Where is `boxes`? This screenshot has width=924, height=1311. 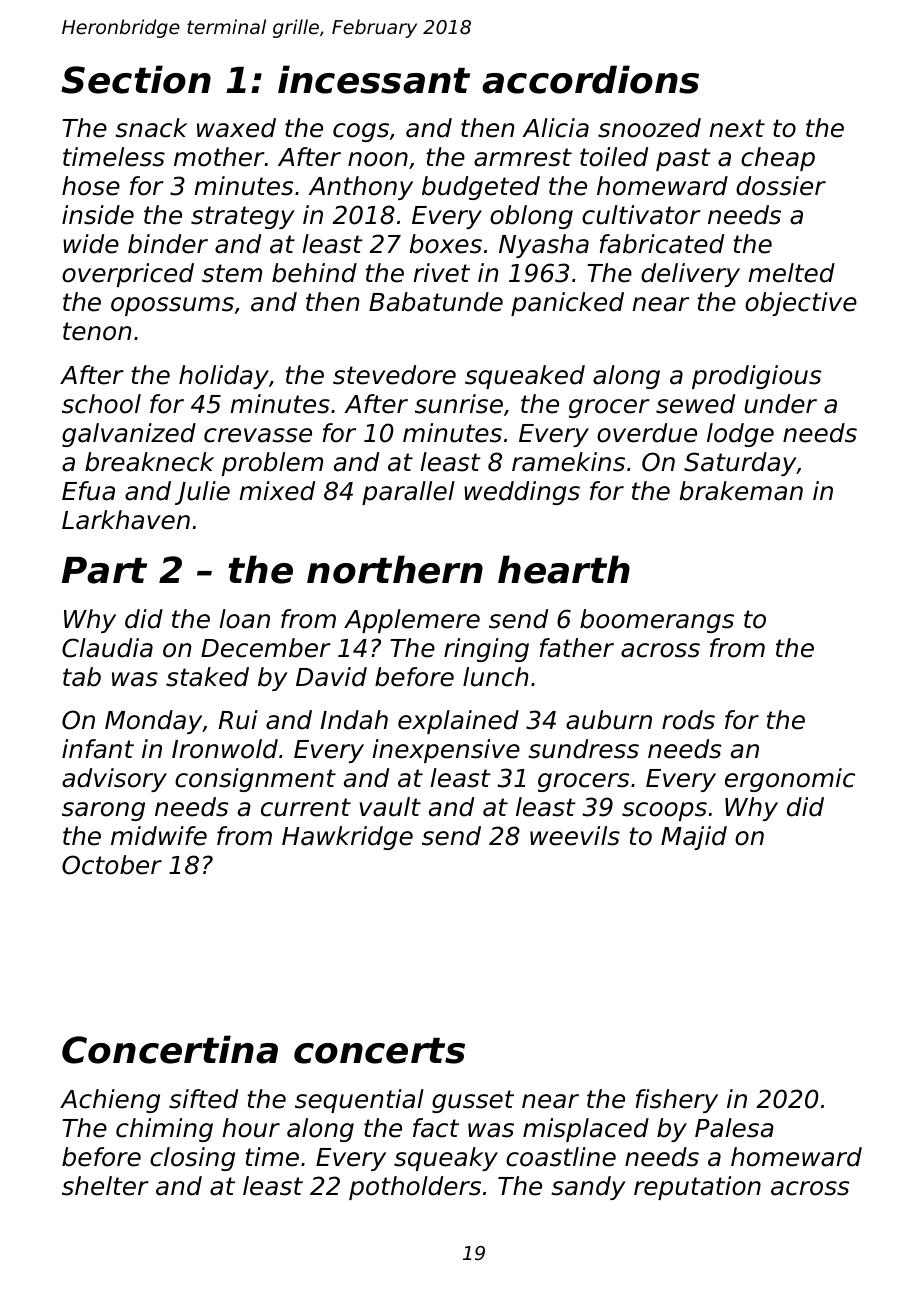
boxes is located at coordinates (445, 244).
